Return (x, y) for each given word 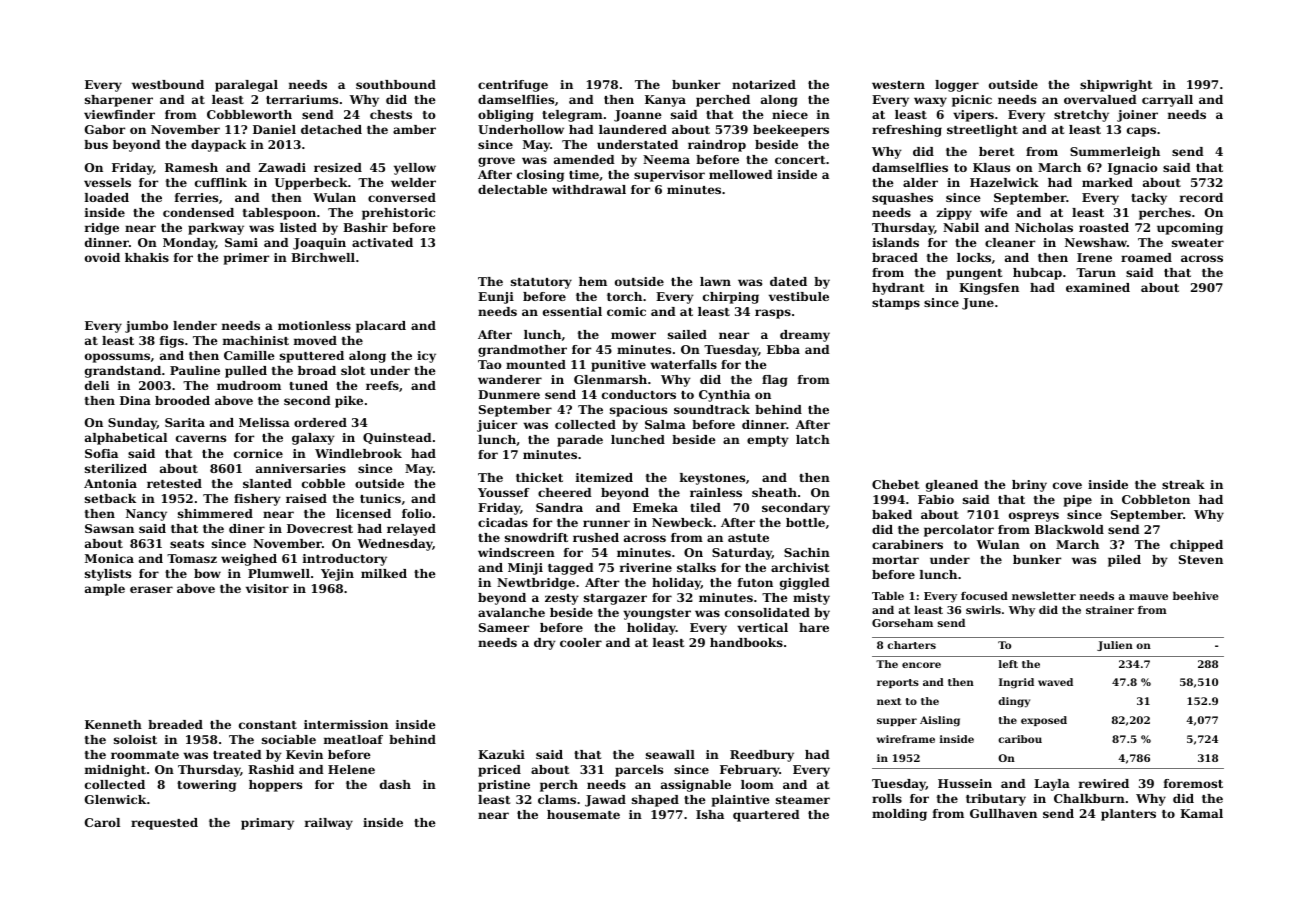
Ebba (783, 349)
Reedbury (762, 756)
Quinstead (397, 438)
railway (329, 824)
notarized (764, 84)
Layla (1052, 785)
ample (105, 590)
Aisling (940, 721)
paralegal (246, 86)
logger (957, 86)
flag (775, 381)
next (889, 701)
